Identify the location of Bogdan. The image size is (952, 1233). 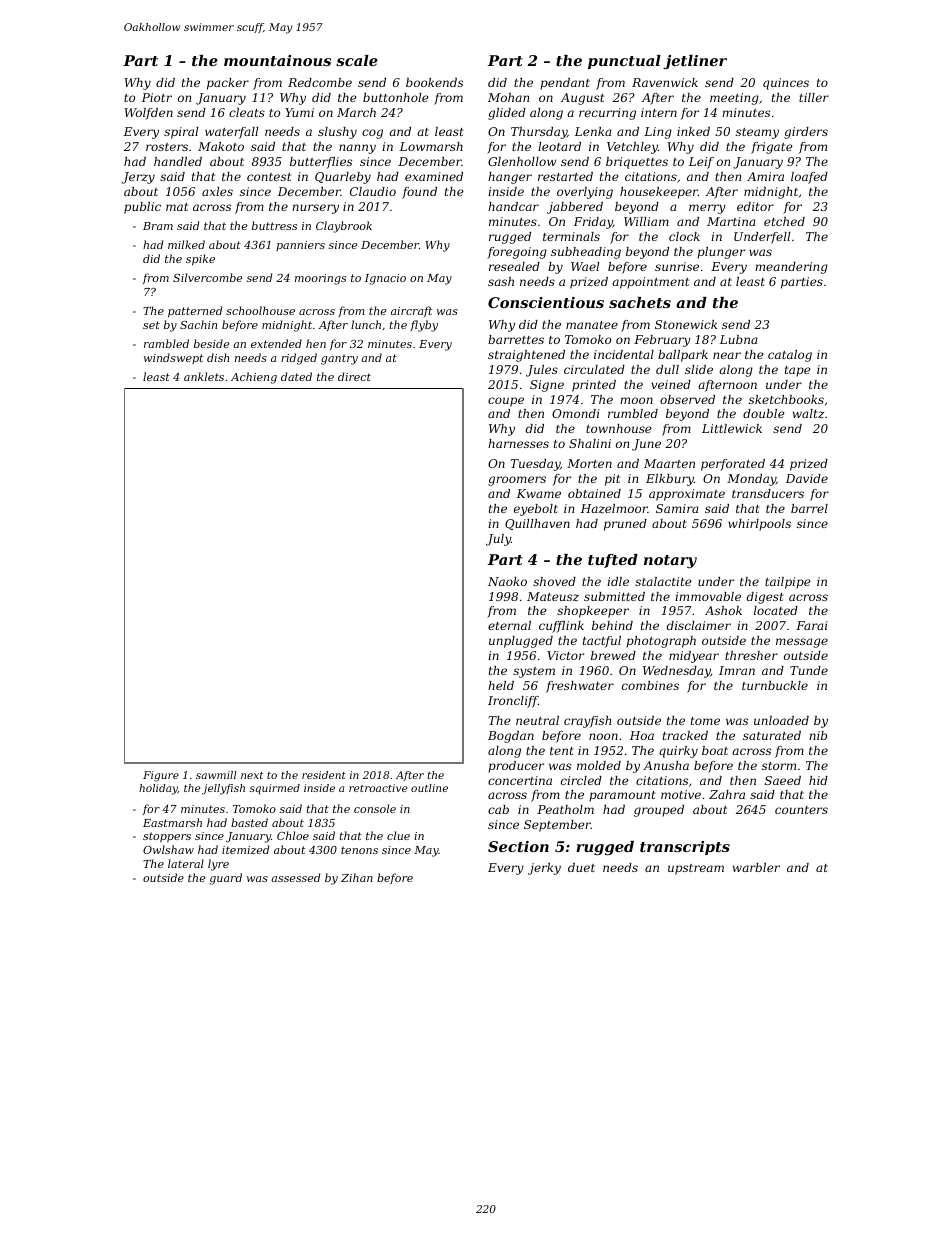
(511, 737).
